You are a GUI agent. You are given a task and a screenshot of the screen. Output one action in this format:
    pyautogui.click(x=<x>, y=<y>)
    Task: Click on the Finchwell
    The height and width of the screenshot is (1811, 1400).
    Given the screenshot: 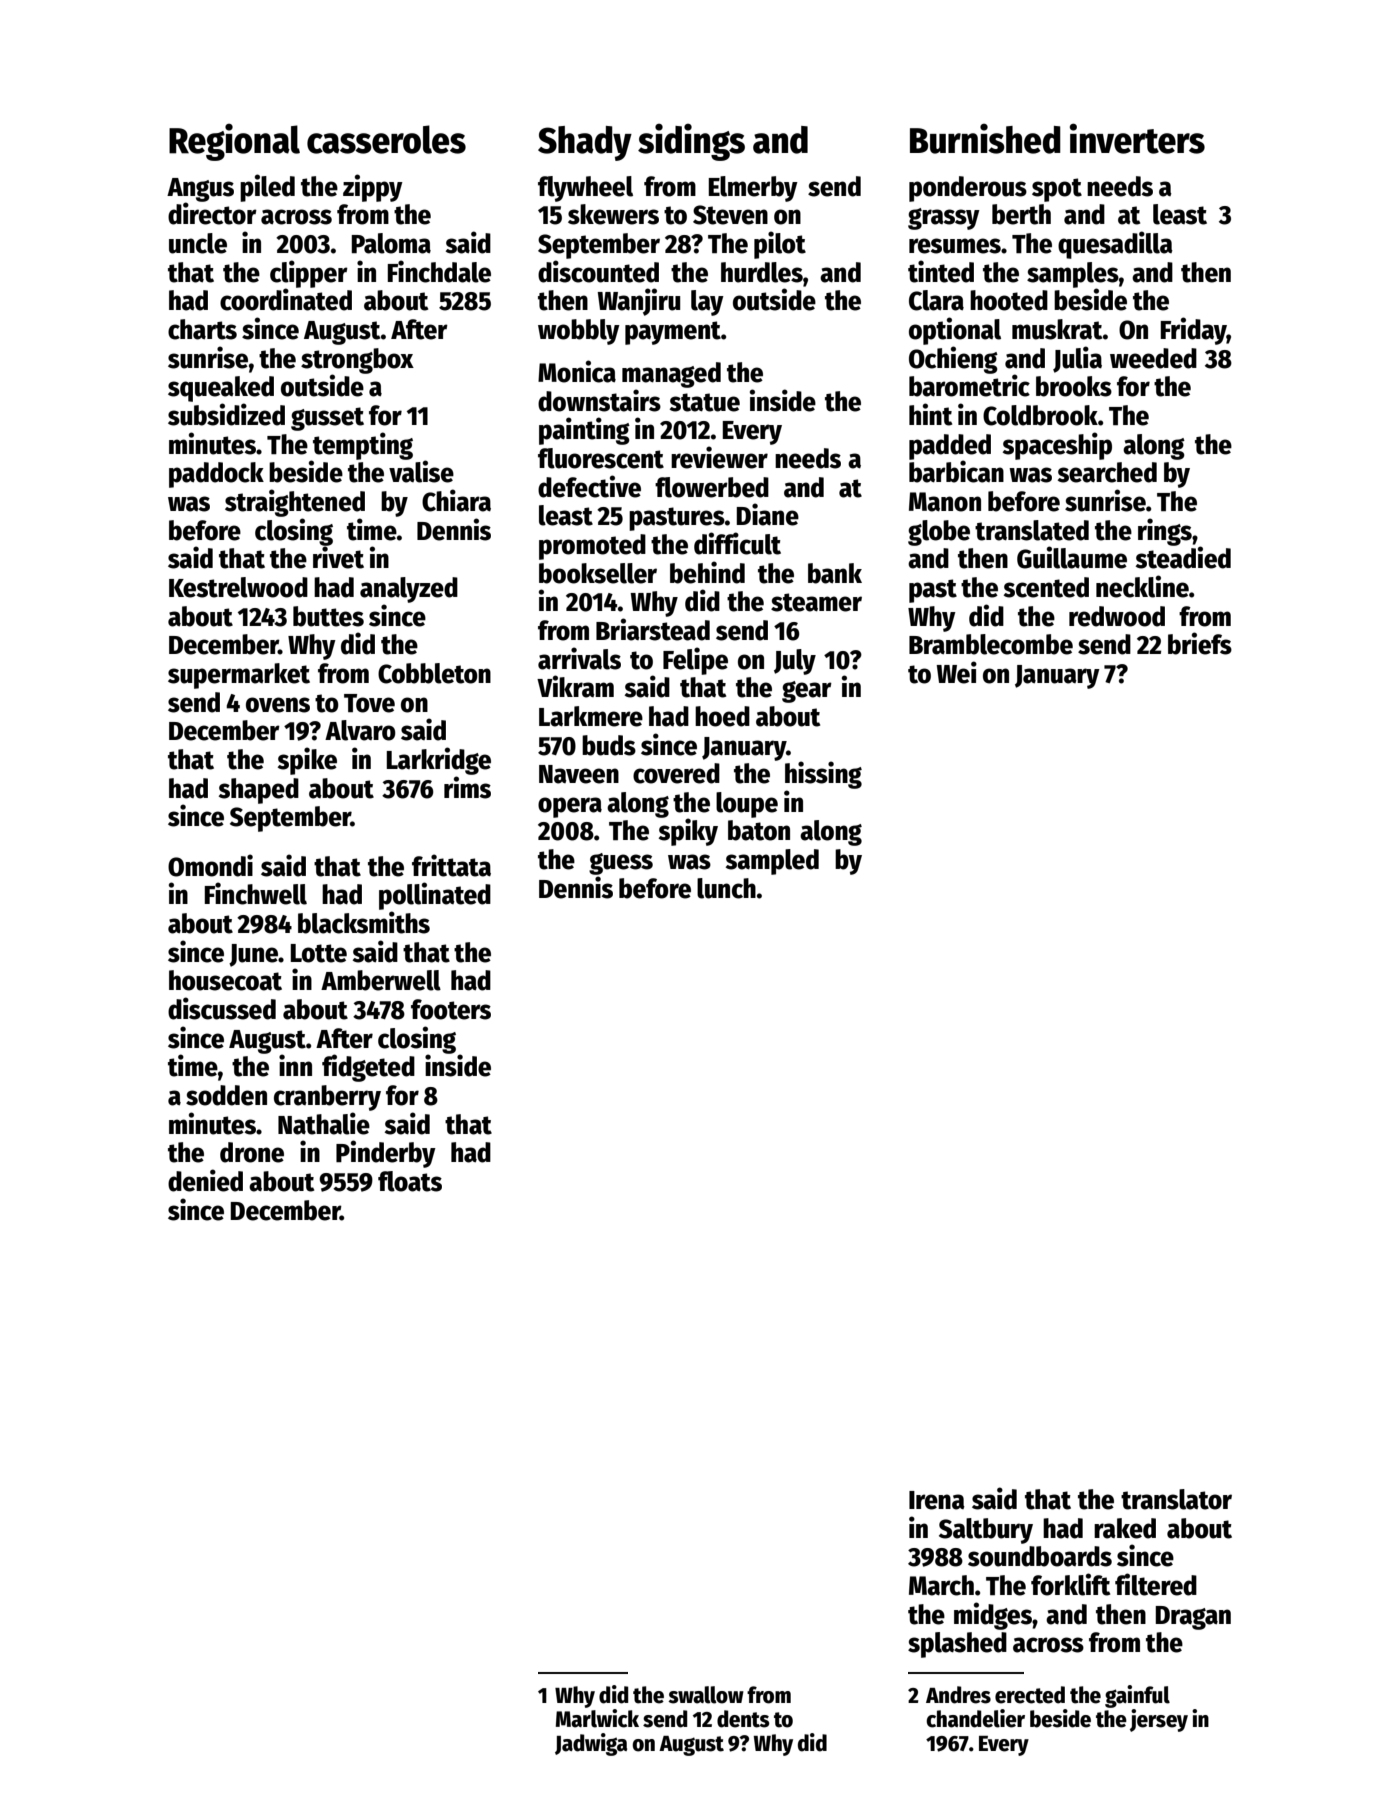 What is the action you would take?
    pyautogui.click(x=256, y=893)
